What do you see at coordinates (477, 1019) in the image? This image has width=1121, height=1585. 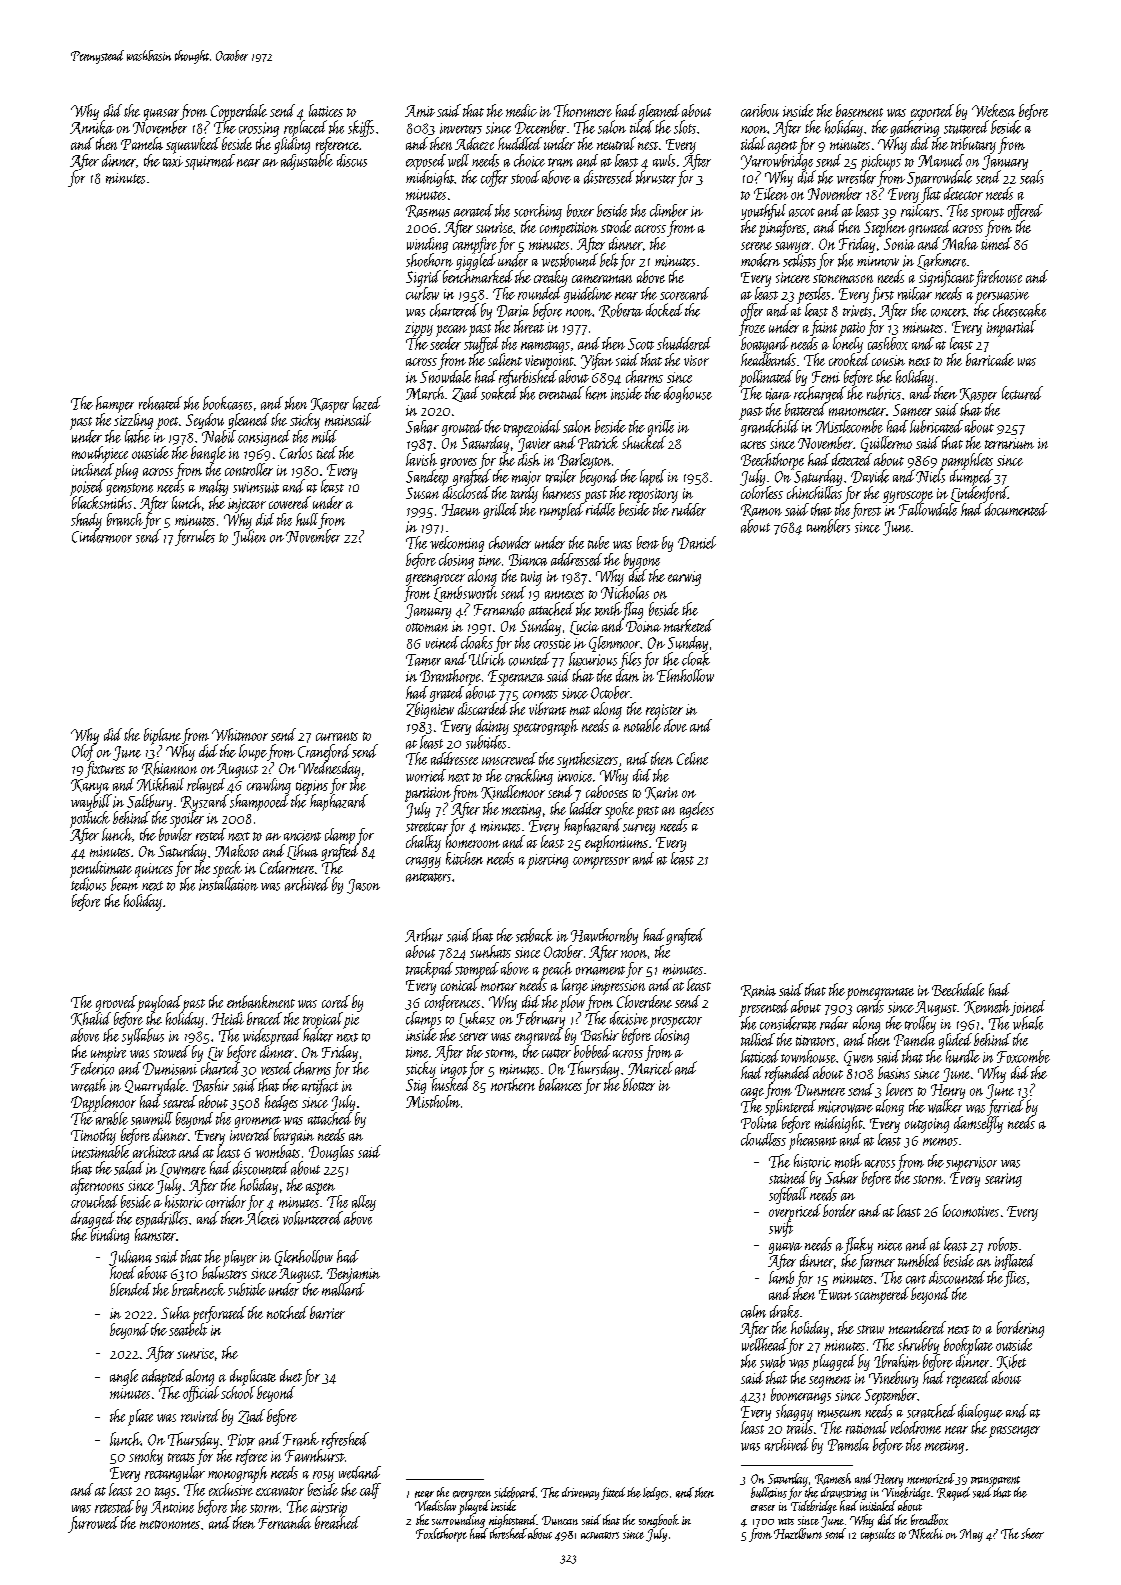 I see `Lukasz` at bounding box center [477, 1019].
